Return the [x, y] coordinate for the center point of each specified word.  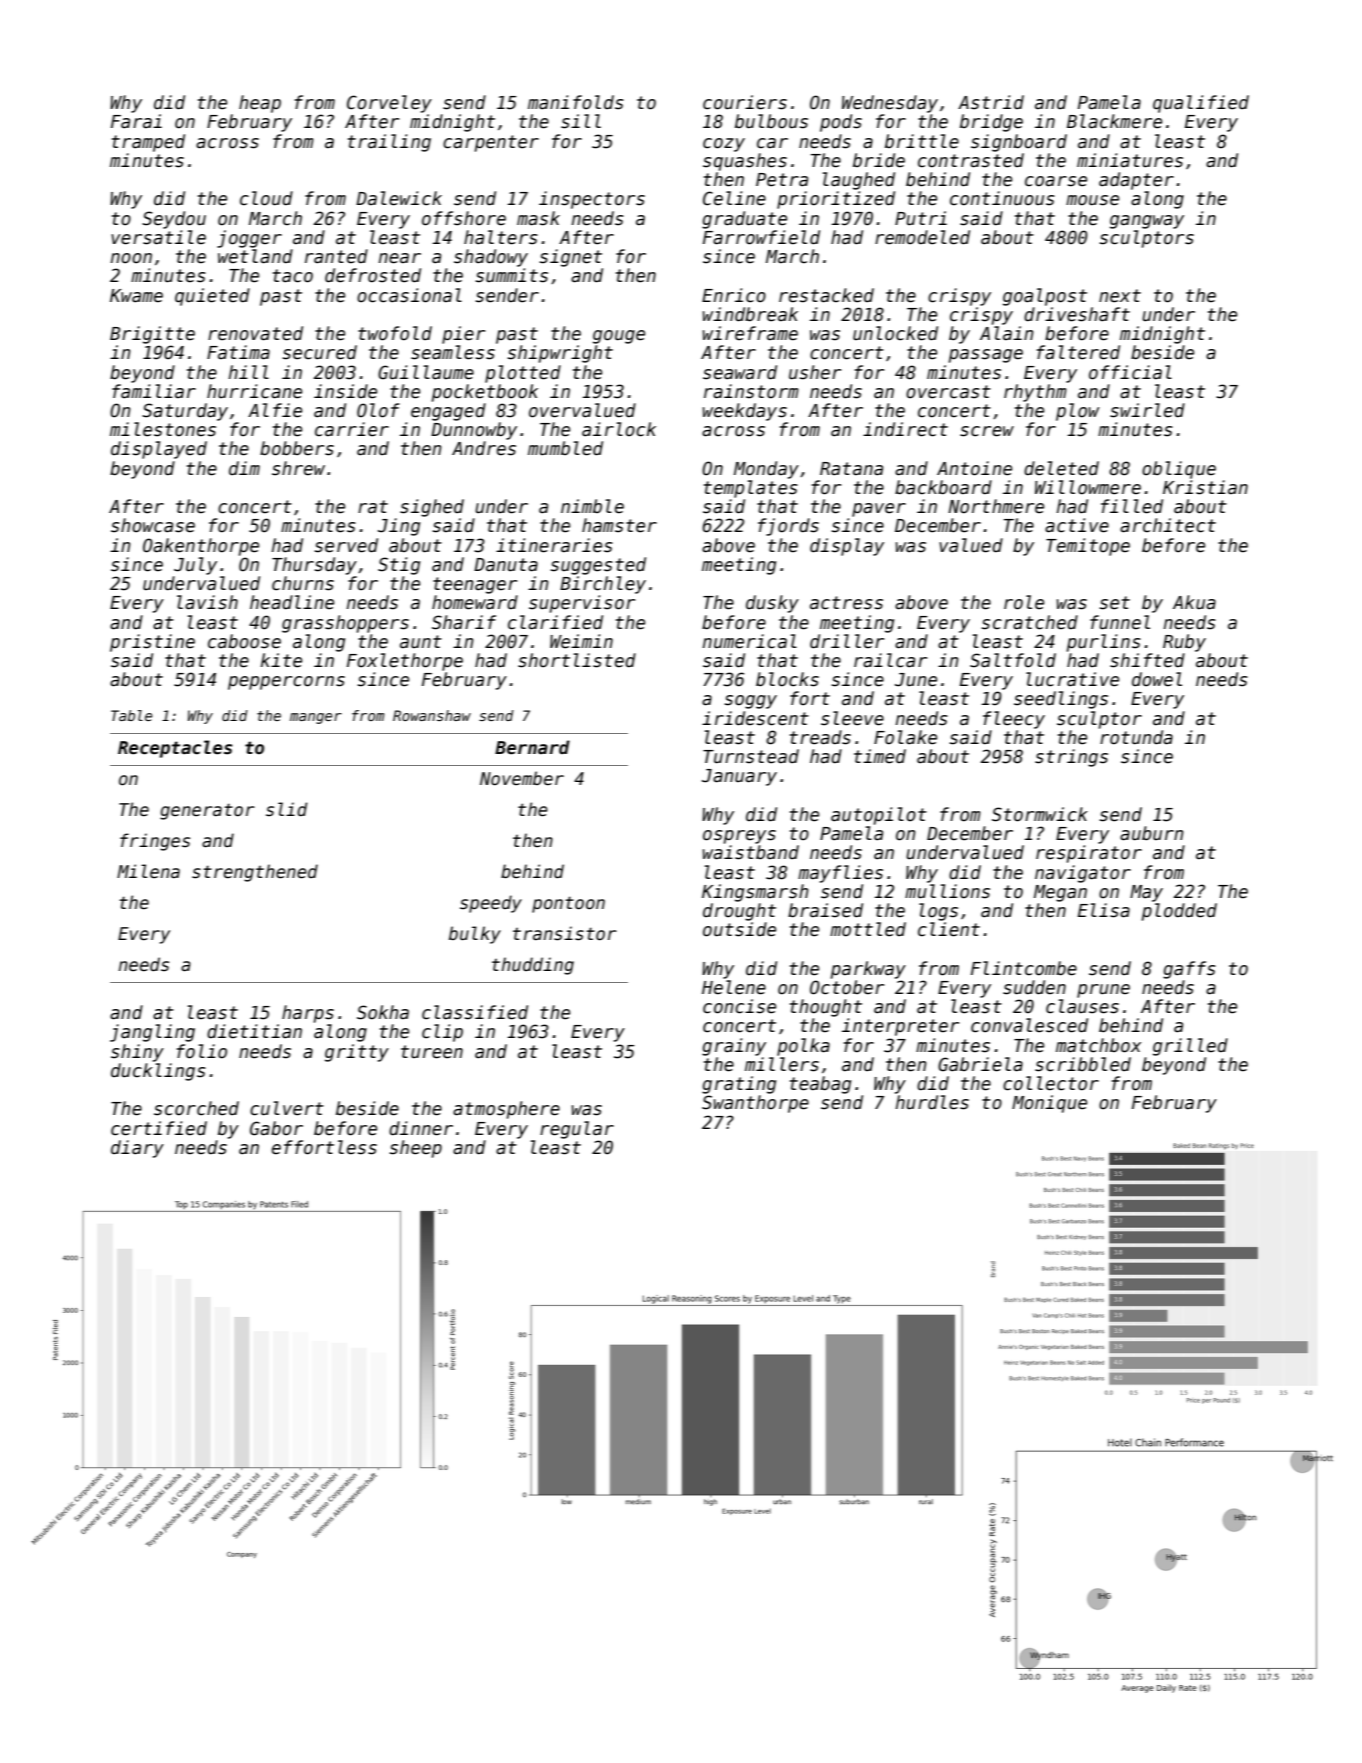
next [1120, 296]
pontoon [568, 904]
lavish [207, 602]
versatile [158, 237]
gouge [619, 337]
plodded [1179, 912]
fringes [155, 842]
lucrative [1072, 679]
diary [137, 1149]
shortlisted [577, 660]
